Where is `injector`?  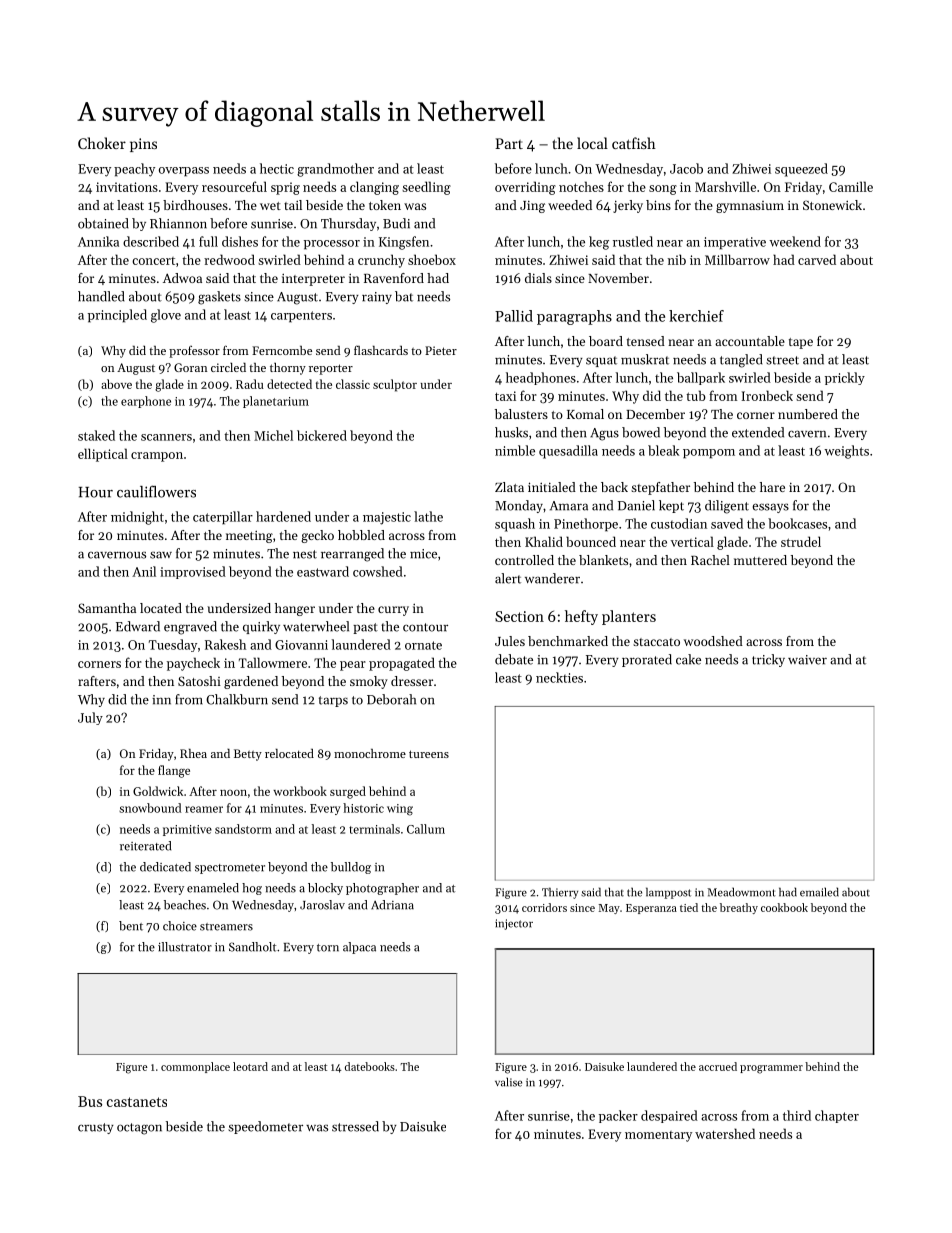 injector is located at coordinates (514, 924).
